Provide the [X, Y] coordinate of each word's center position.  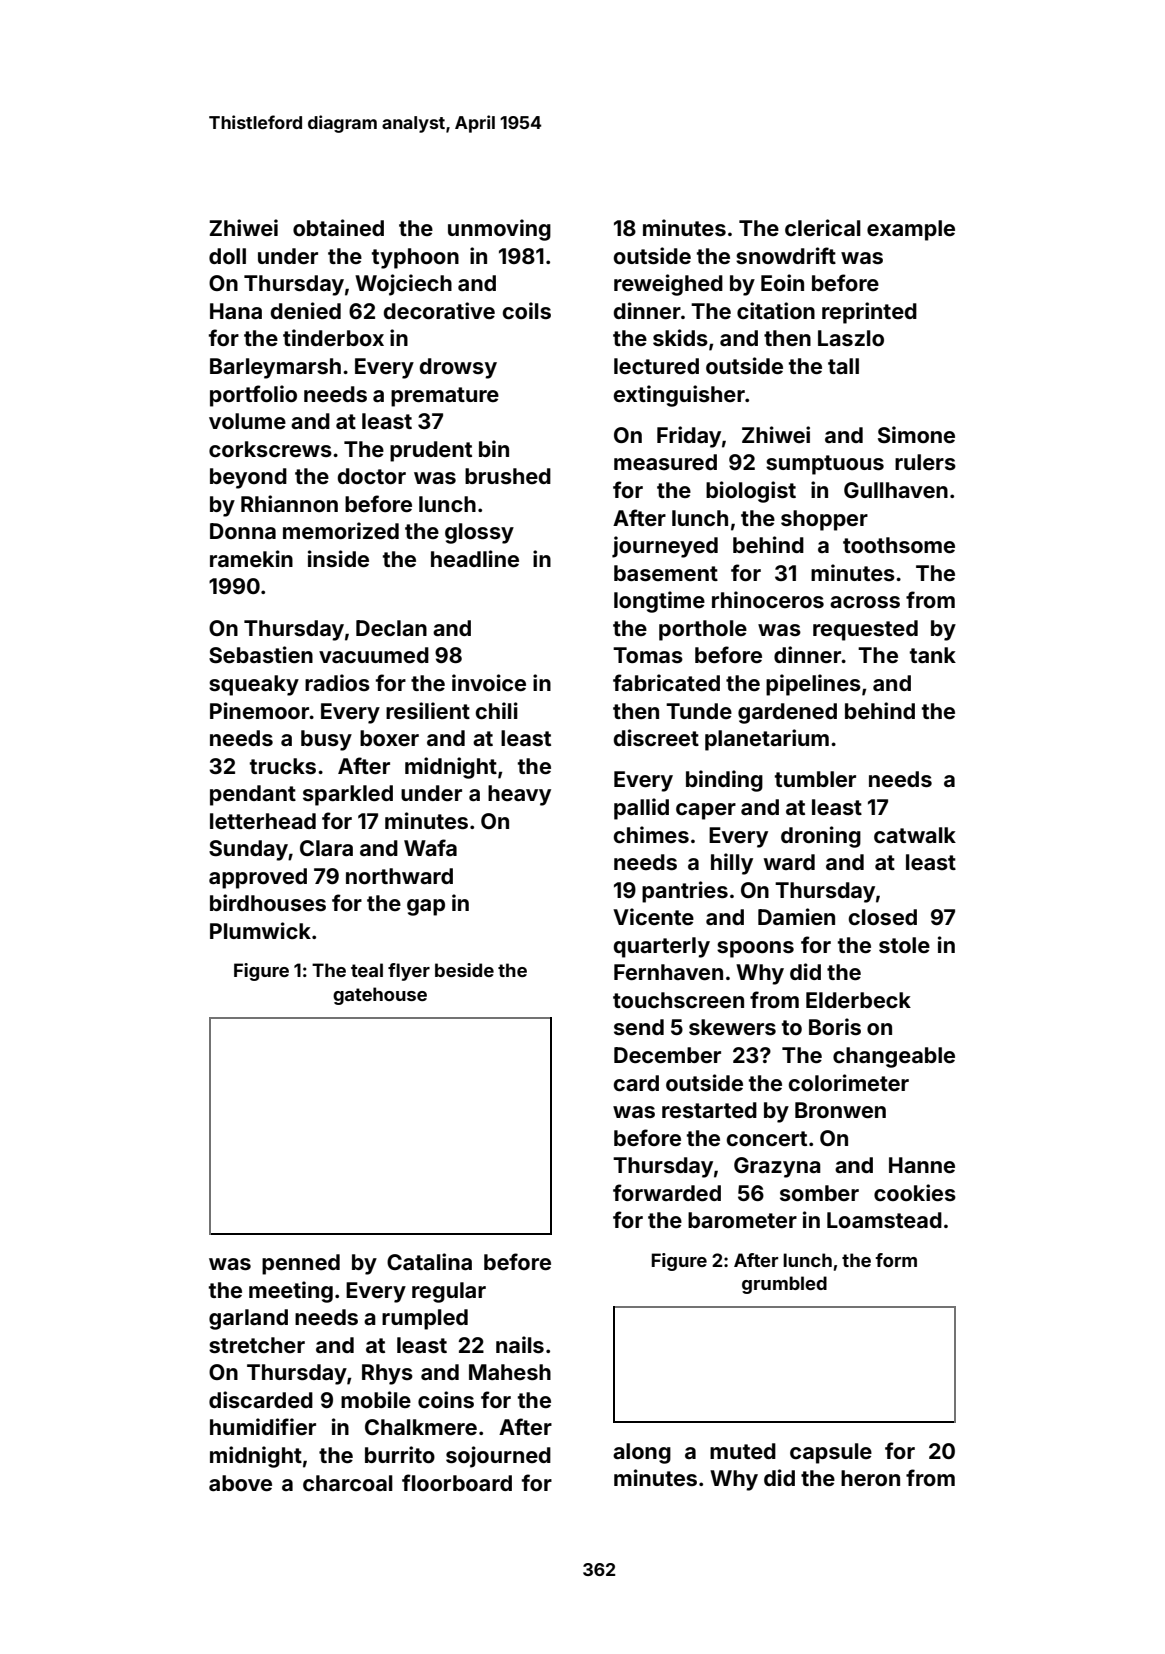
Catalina [429, 1261]
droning [821, 837]
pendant [253, 795]
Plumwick [260, 930]
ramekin [251, 558]
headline [475, 558]
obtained [338, 227]
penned [301, 1264]
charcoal [348, 1483]
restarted [709, 1110]
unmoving [499, 230]
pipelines [813, 685]
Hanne [922, 1165]
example [911, 230]
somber [819, 1193]
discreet [656, 737]
